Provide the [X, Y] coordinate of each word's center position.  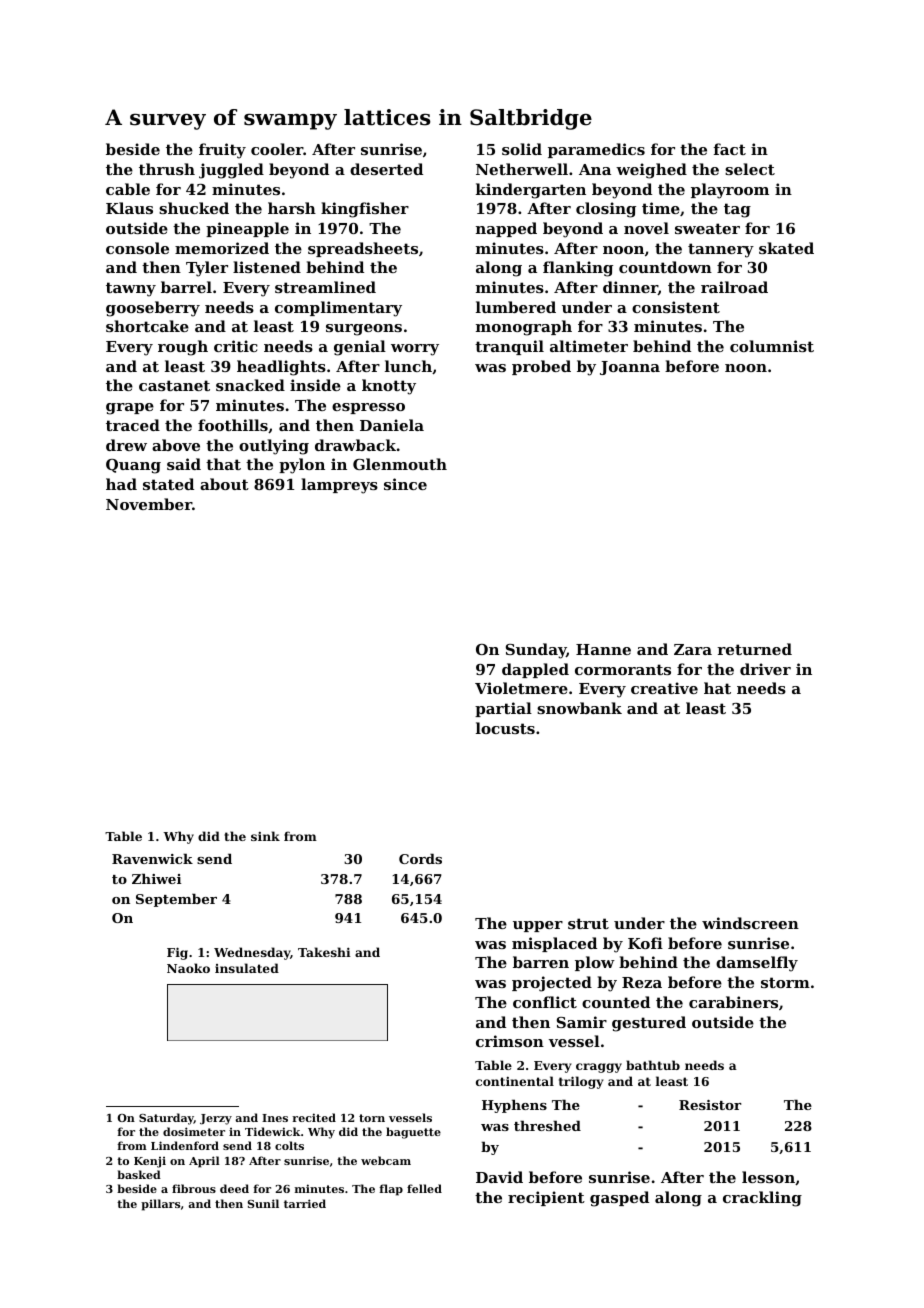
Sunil [263, 1203]
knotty [389, 387]
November [149, 504]
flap [391, 1190]
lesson [768, 1177]
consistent [676, 307]
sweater [707, 228]
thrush [167, 169]
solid [522, 149]
